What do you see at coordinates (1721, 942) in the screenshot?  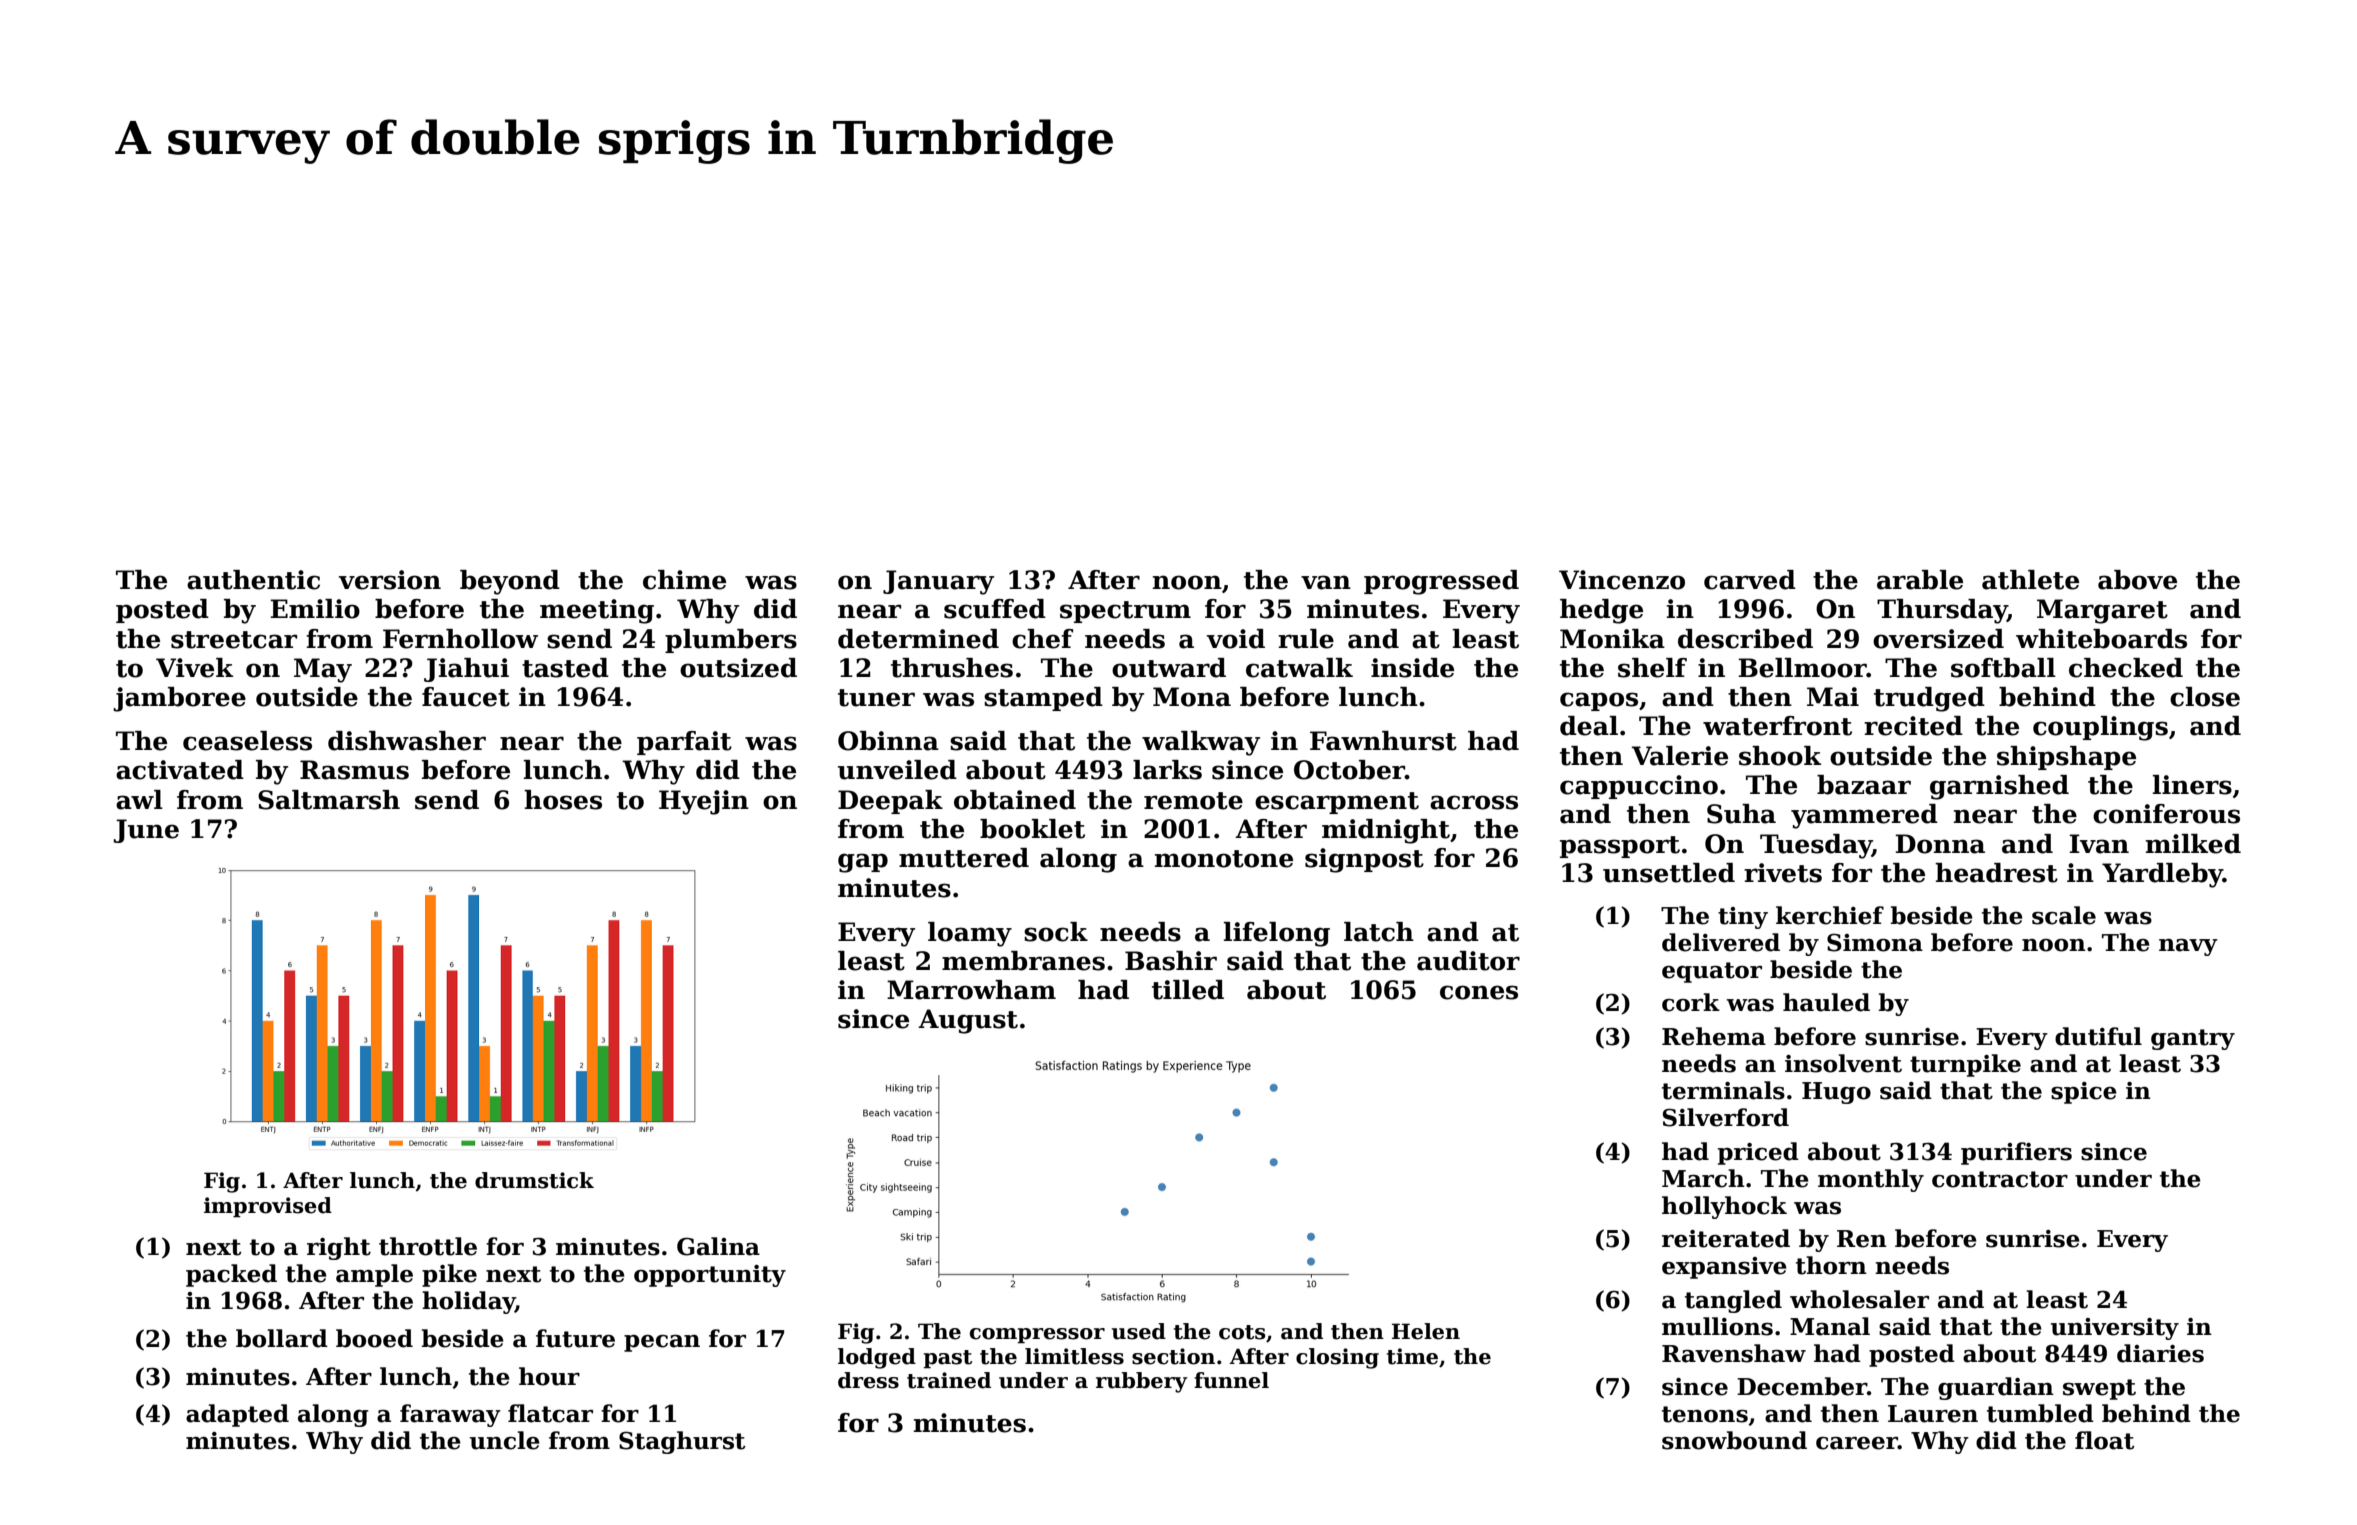 I see `delivered` at bounding box center [1721, 942].
